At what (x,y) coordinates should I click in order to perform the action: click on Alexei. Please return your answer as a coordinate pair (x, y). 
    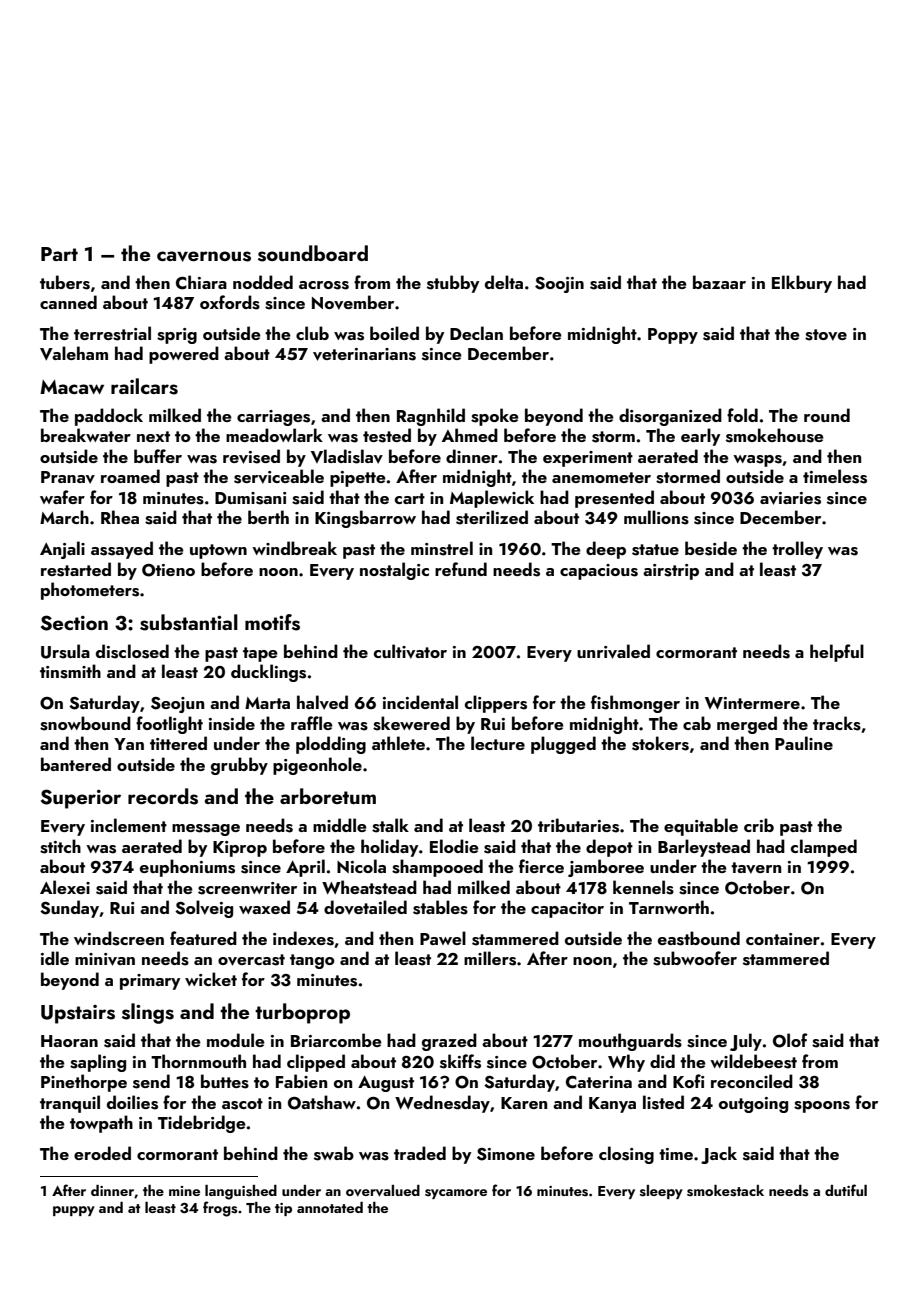
    Looking at the image, I should click on (65, 887).
